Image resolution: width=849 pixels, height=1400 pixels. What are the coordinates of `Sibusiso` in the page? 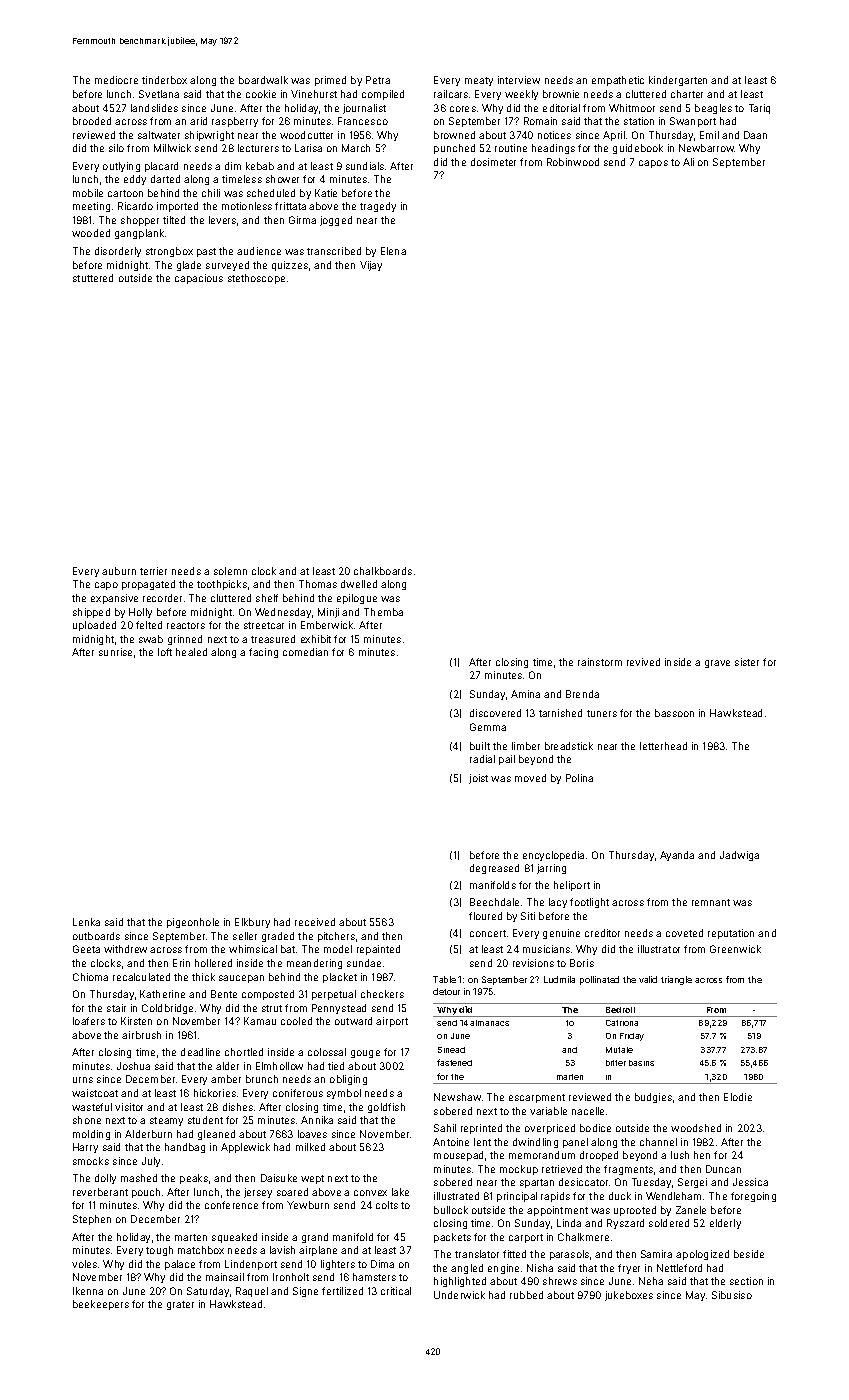 It's located at (732, 1295).
